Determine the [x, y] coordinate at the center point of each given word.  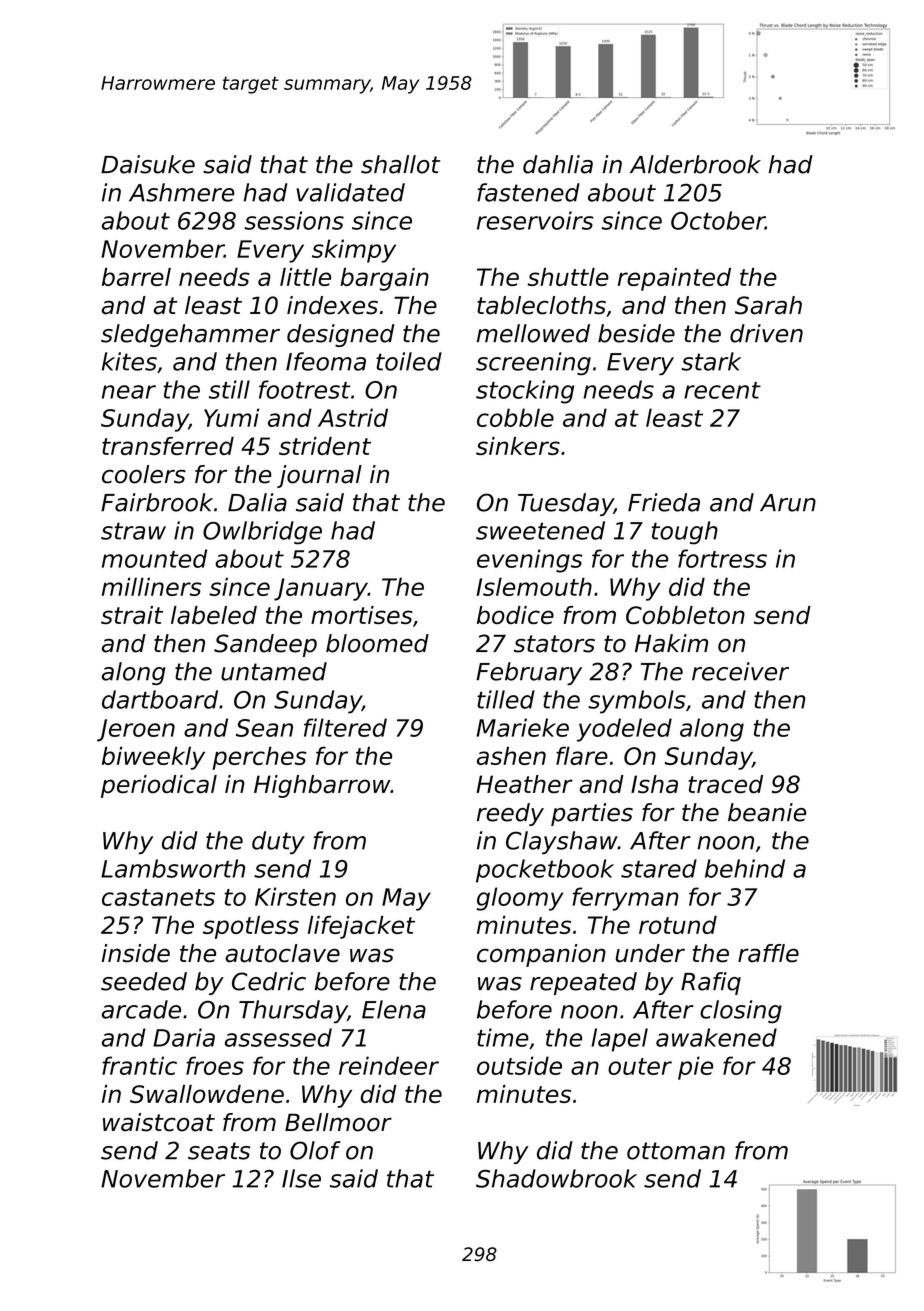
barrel [136, 277]
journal [319, 476]
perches [259, 758]
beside [636, 333]
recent [722, 390]
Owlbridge [262, 533]
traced [725, 784]
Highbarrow [322, 786]
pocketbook [545, 871]
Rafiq [711, 983]
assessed [278, 1037]
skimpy [354, 251]
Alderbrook [695, 164]
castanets [158, 897]
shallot [400, 164]
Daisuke [148, 164]
